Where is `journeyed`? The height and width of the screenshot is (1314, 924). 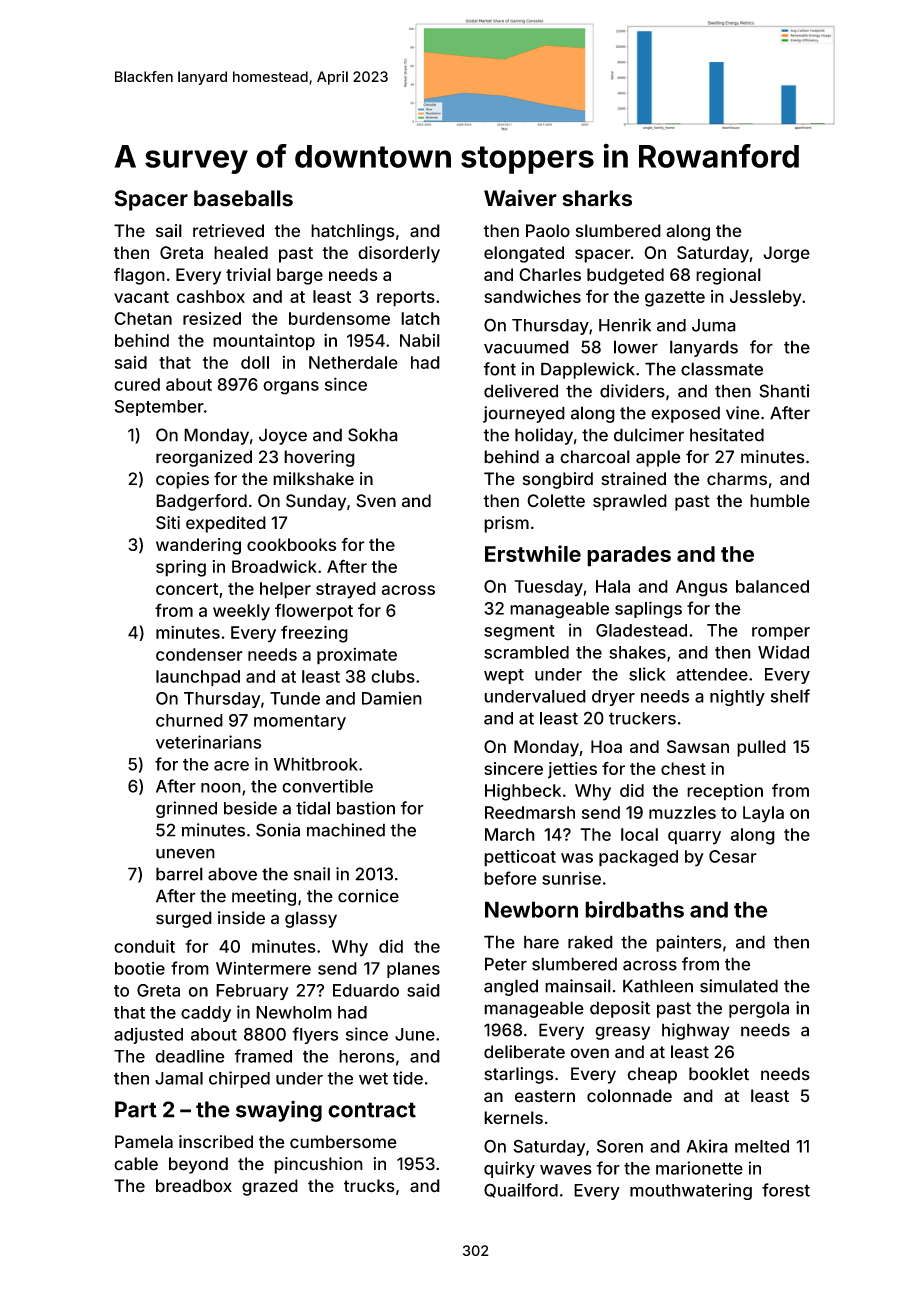
journeyed is located at coordinates (524, 414).
